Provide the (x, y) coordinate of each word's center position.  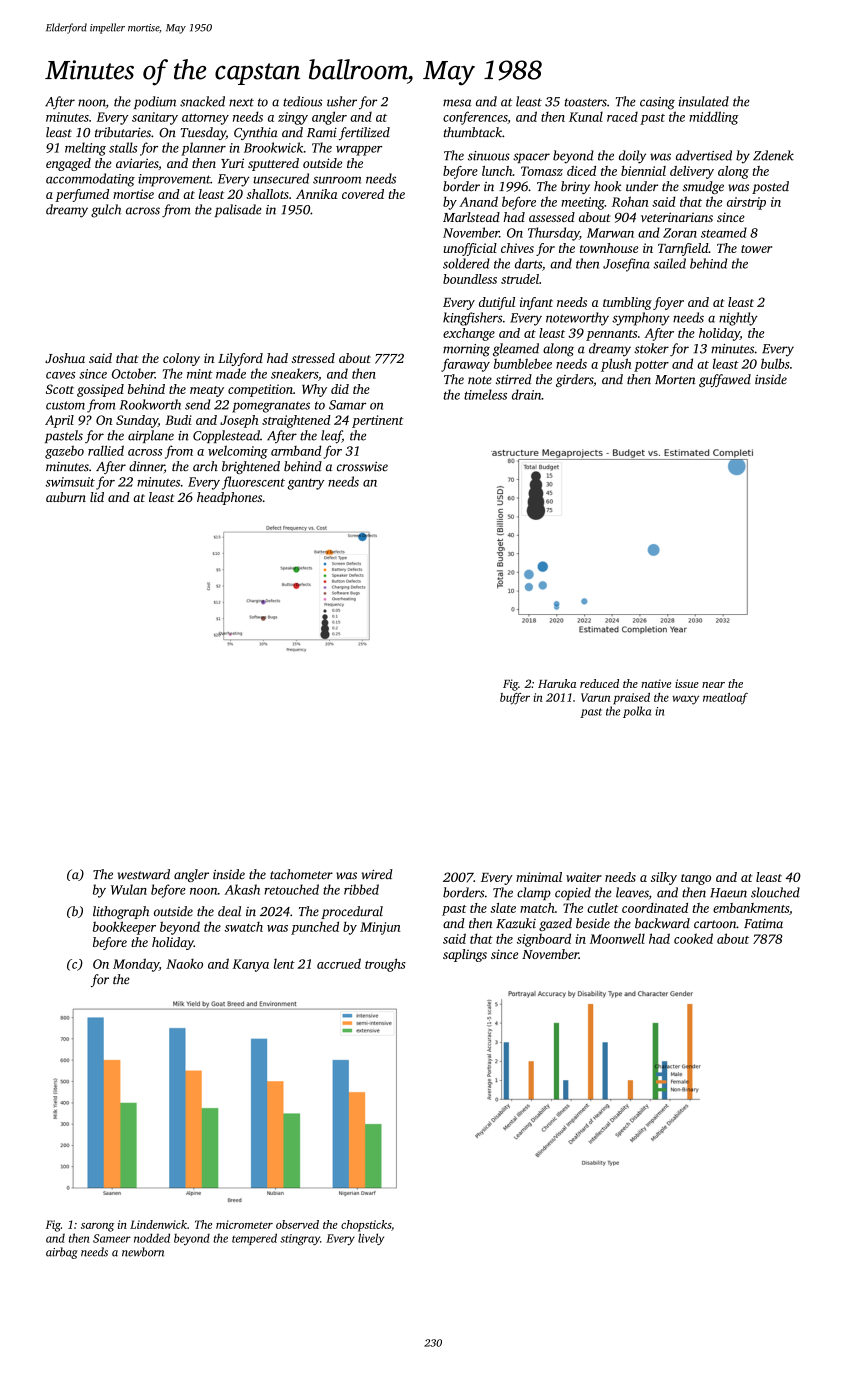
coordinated (655, 908)
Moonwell (617, 938)
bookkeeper (124, 928)
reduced (599, 683)
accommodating (90, 180)
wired (377, 874)
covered (363, 194)
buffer (515, 699)
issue (687, 683)
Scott (60, 389)
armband (296, 450)
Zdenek (773, 155)
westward (144, 874)
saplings (465, 955)
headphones (229, 498)
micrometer (244, 1224)
